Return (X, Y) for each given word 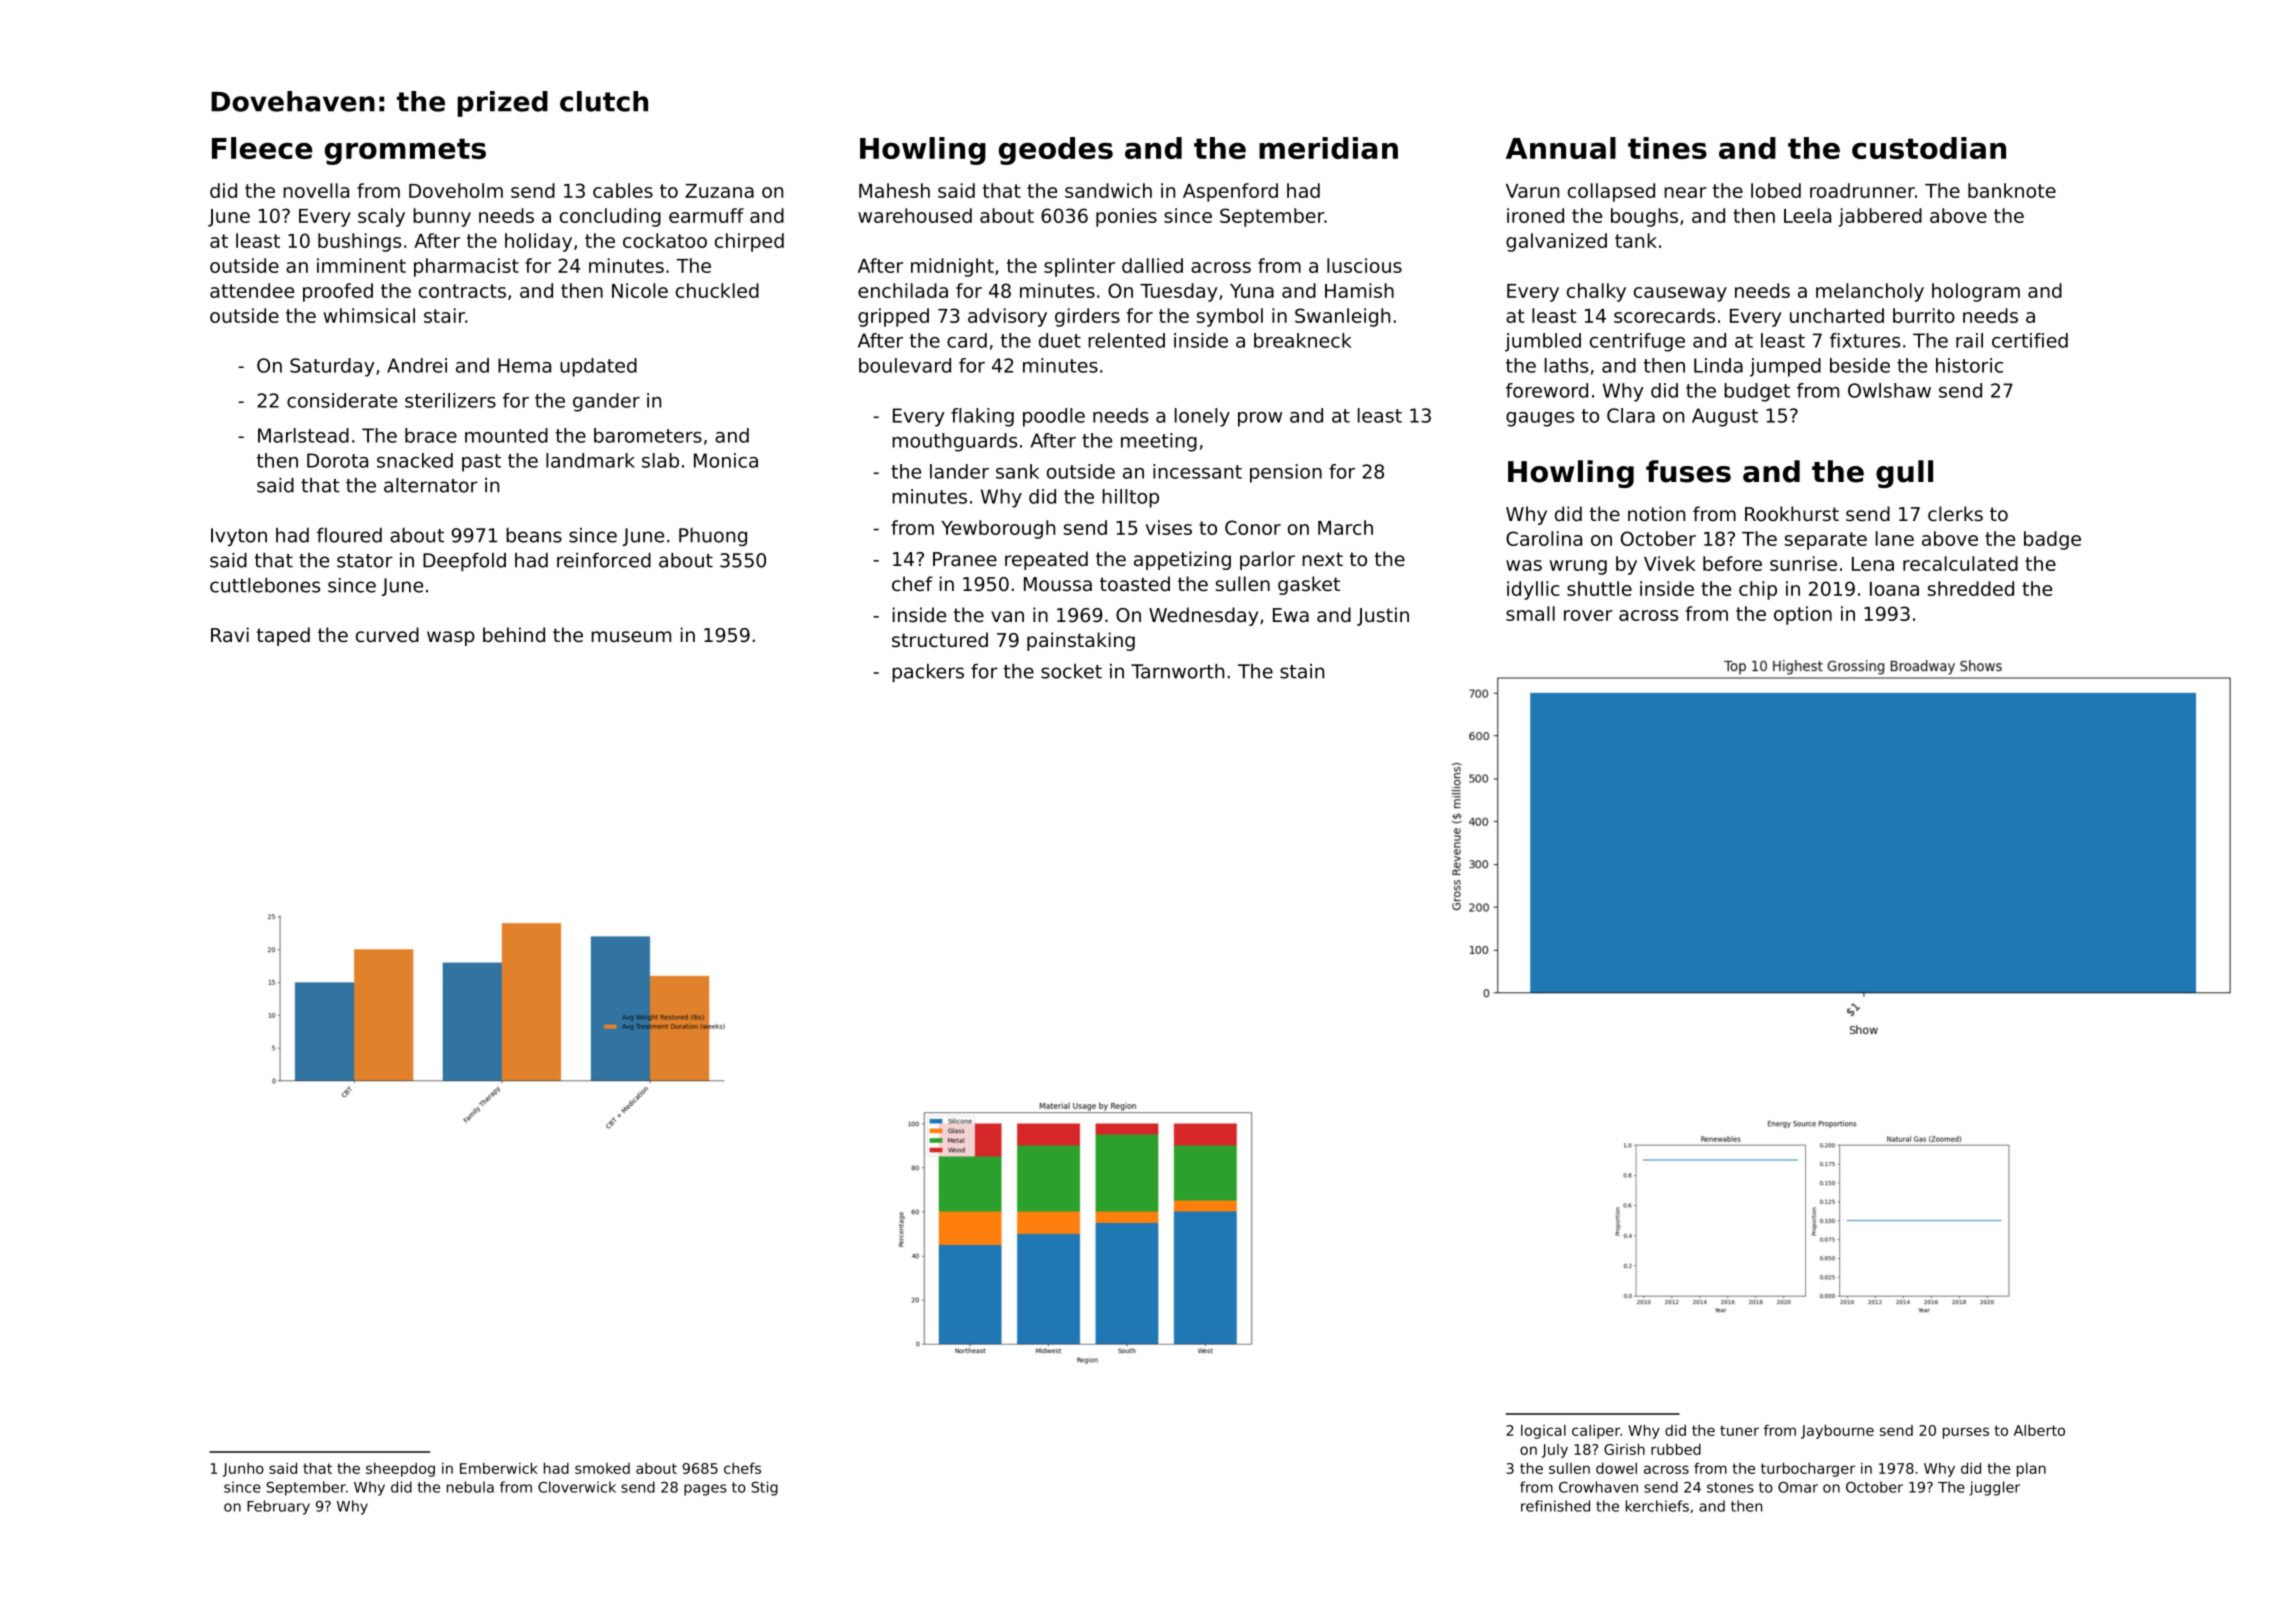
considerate (342, 400)
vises (1169, 527)
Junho (243, 1470)
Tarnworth (1177, 671)
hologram (1976, 292)
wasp (451, 638)
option (1803, 615)
